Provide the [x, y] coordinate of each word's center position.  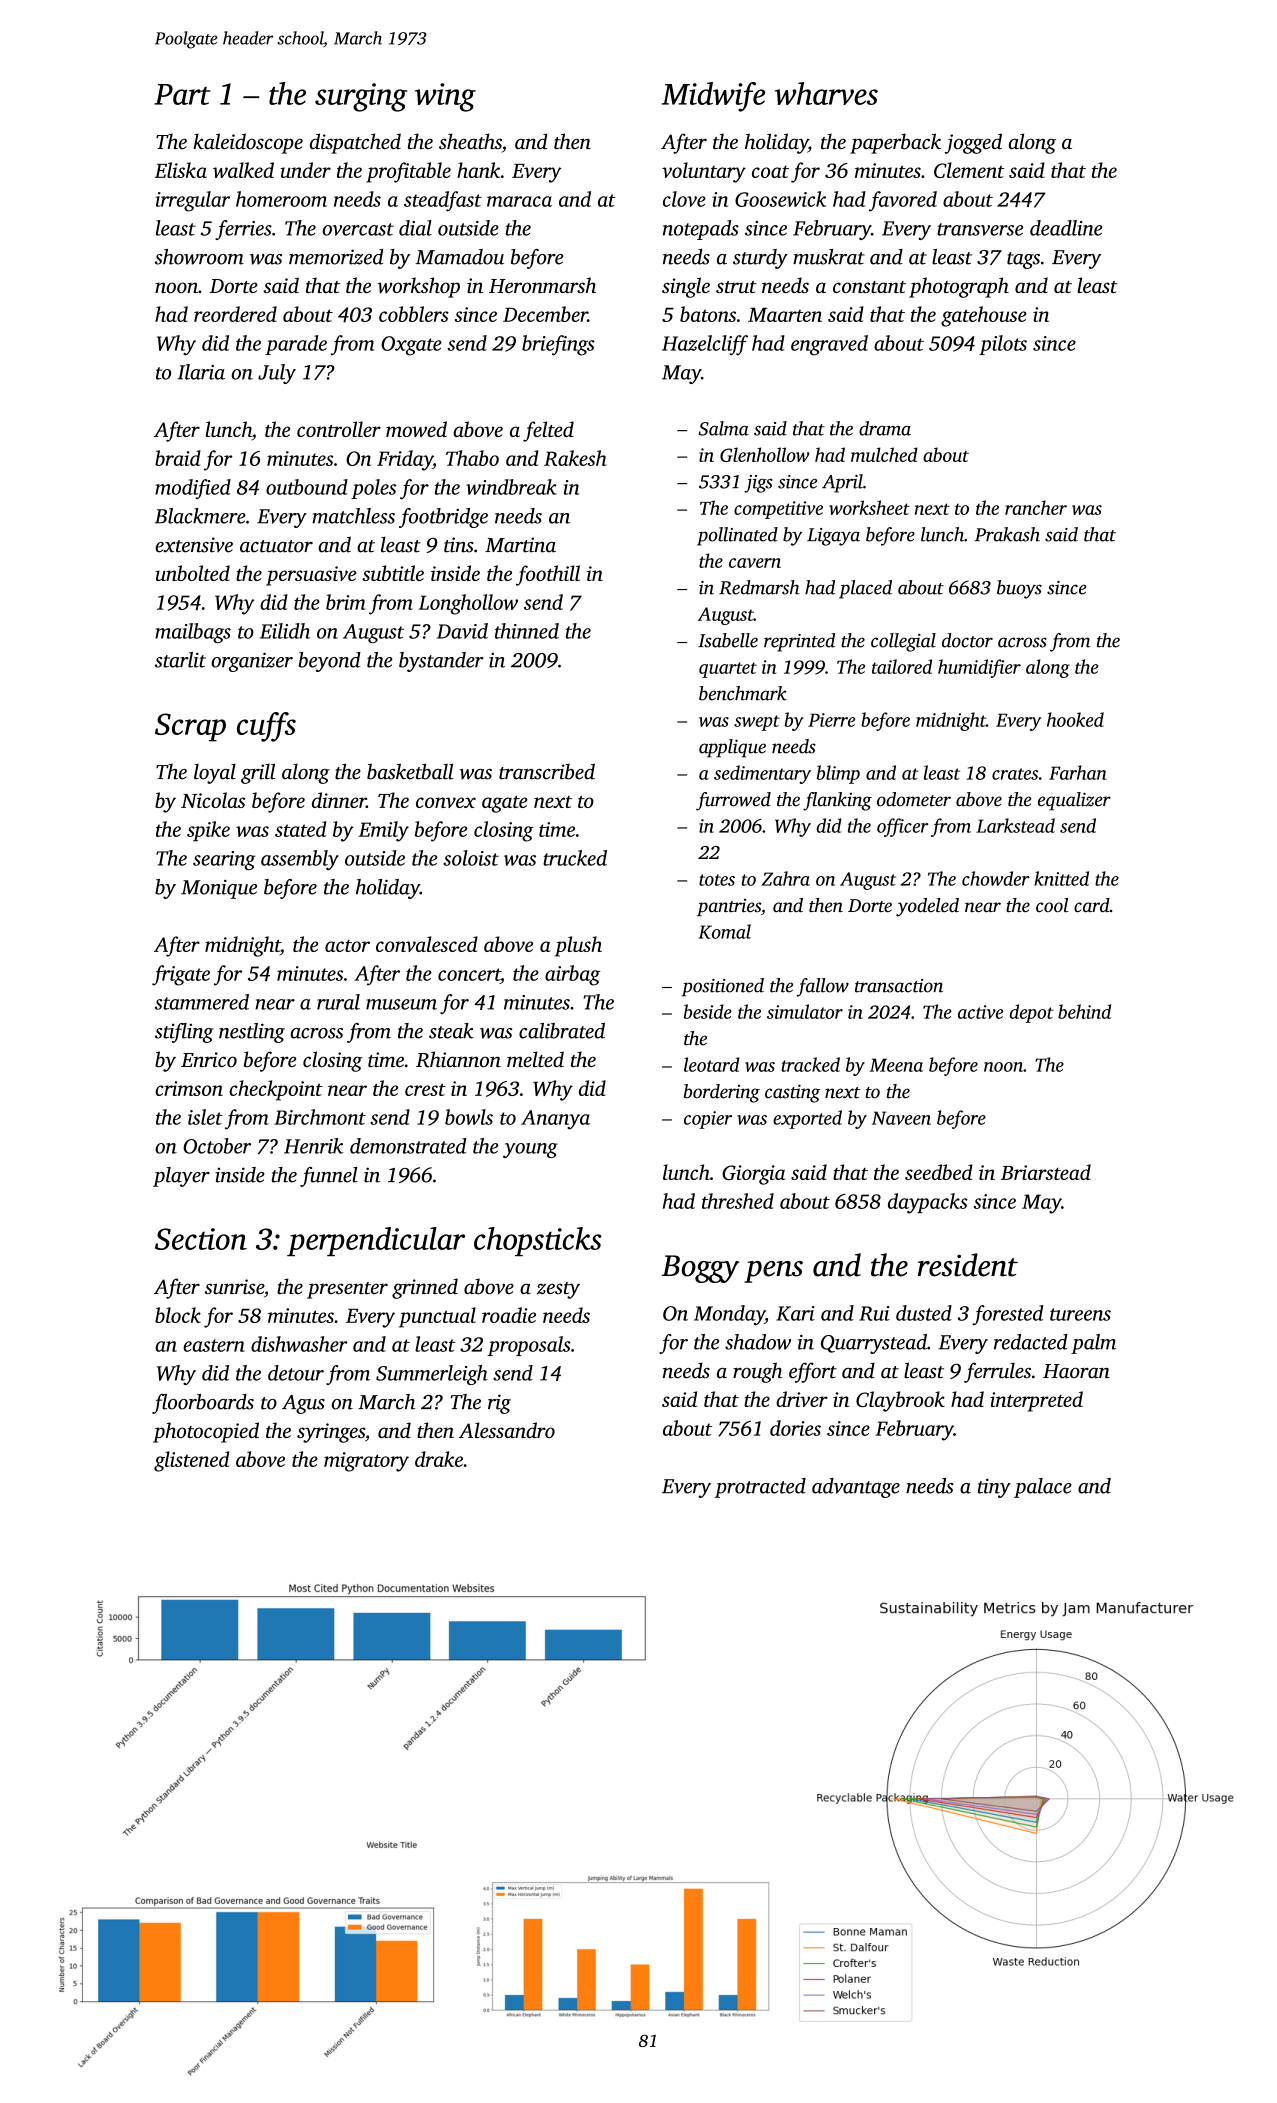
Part [182, 94]
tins [459, 545]
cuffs [266, 727]
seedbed [939, 1172]
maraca [519, 201]
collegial [903, 642]
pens [773, 1272]
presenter [347, 1290]
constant [869, 287]
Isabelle [728, 640]
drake [439, 1459]
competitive [778, 510]
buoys [1019, 589]
